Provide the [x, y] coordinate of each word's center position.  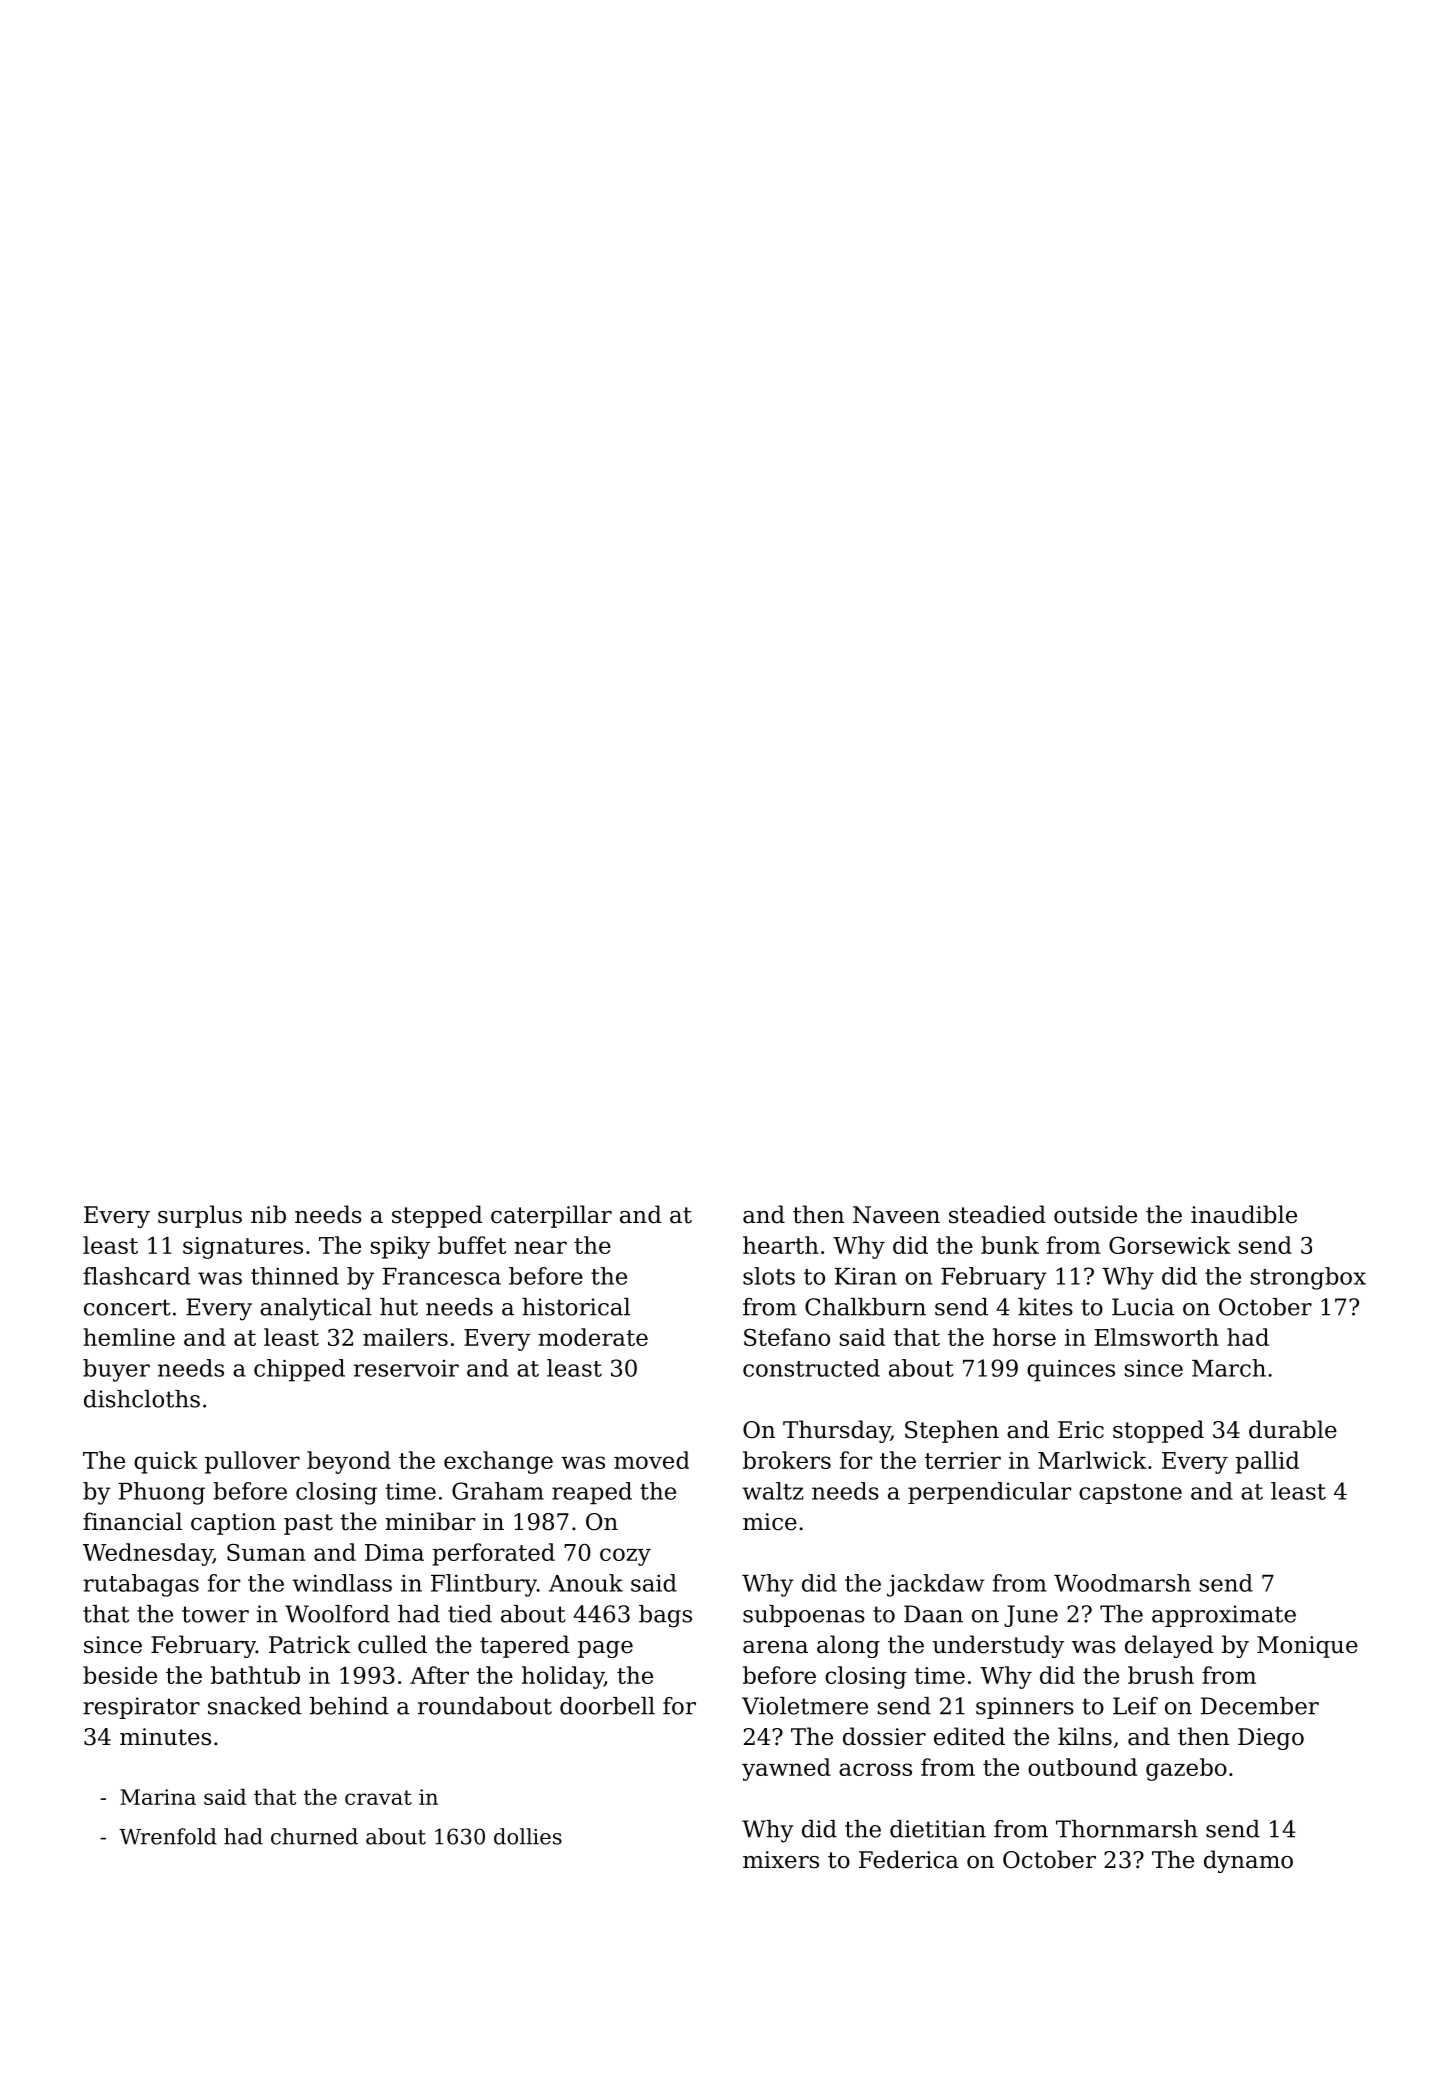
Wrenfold [168, 1836]
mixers [781, 1860]
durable [1293, 1429]
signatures [243, 1248]
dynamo [1248, 1861]
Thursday [837, 1431]
